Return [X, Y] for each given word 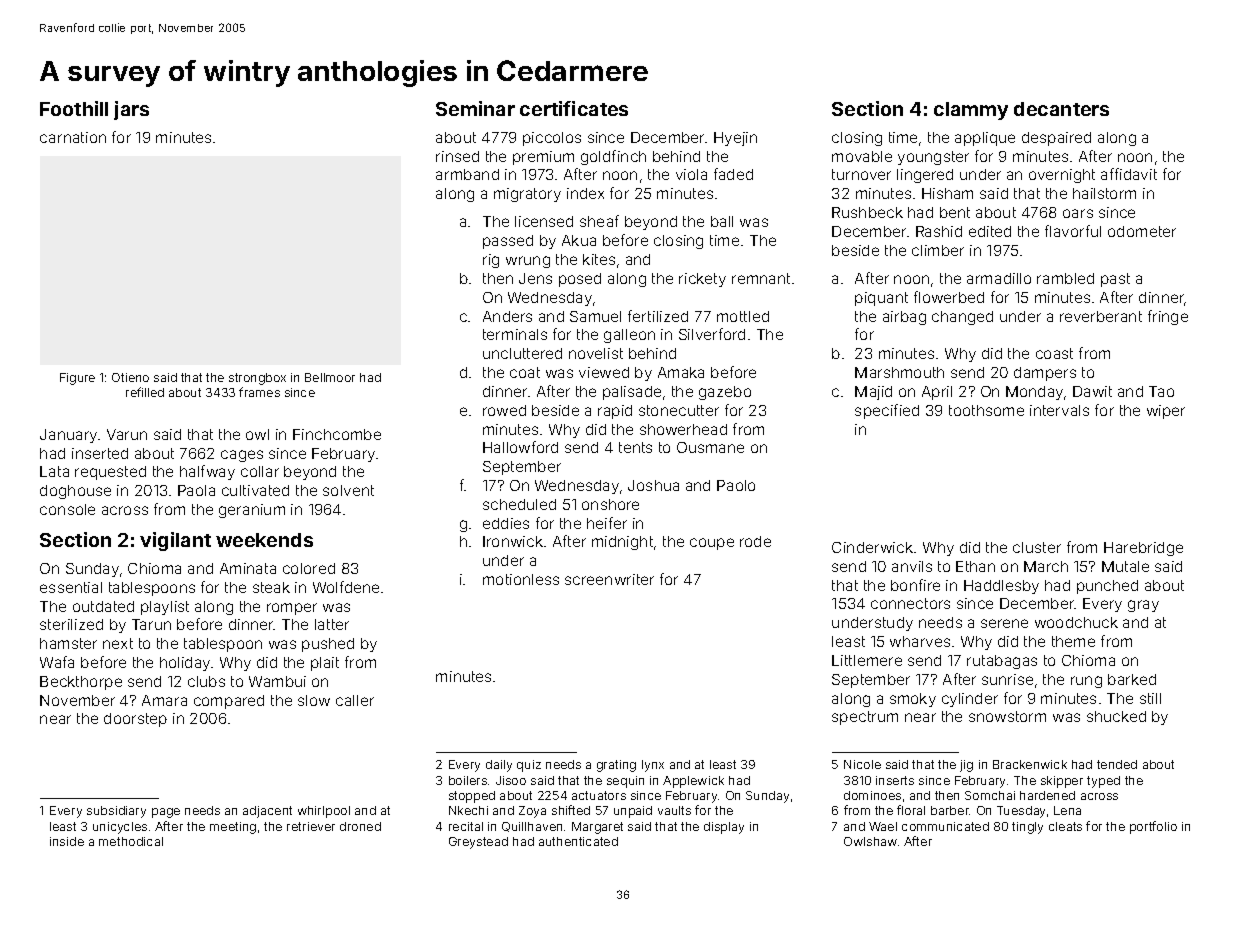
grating [616, 766]
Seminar [475, 108]
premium [543, 158]
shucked [1116, 716]
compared [229, 702]
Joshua [653, 485]
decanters [1061, 109]
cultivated [255, 490]
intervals [1059, 410]
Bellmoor [330, 377]
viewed [604, 372]
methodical [131, 841]
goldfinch [613, 157]
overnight [1062, 176]
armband [467, 174]
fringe [1168, 317]
